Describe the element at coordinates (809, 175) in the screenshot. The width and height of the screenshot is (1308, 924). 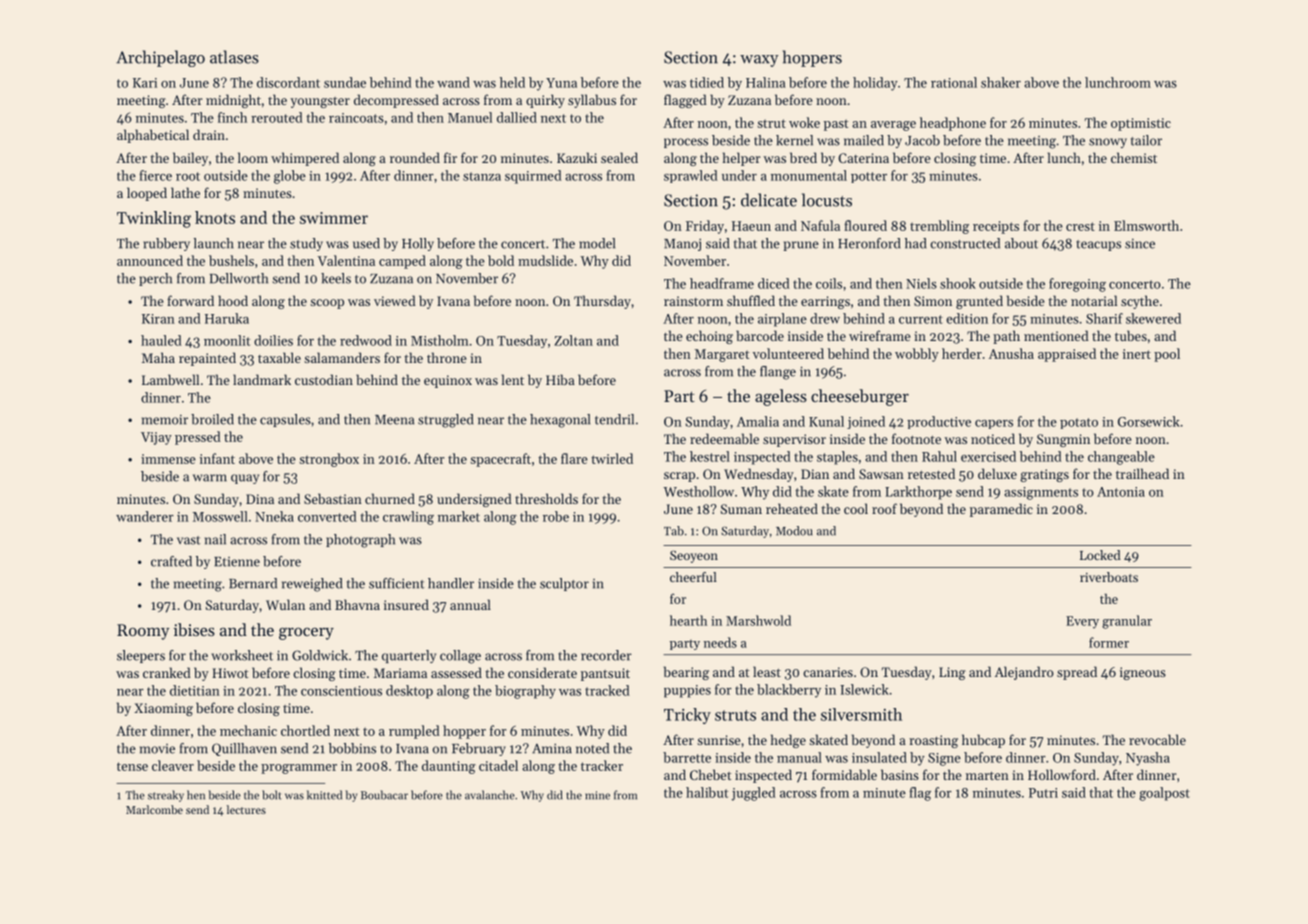
I see `monumental` at that location.
